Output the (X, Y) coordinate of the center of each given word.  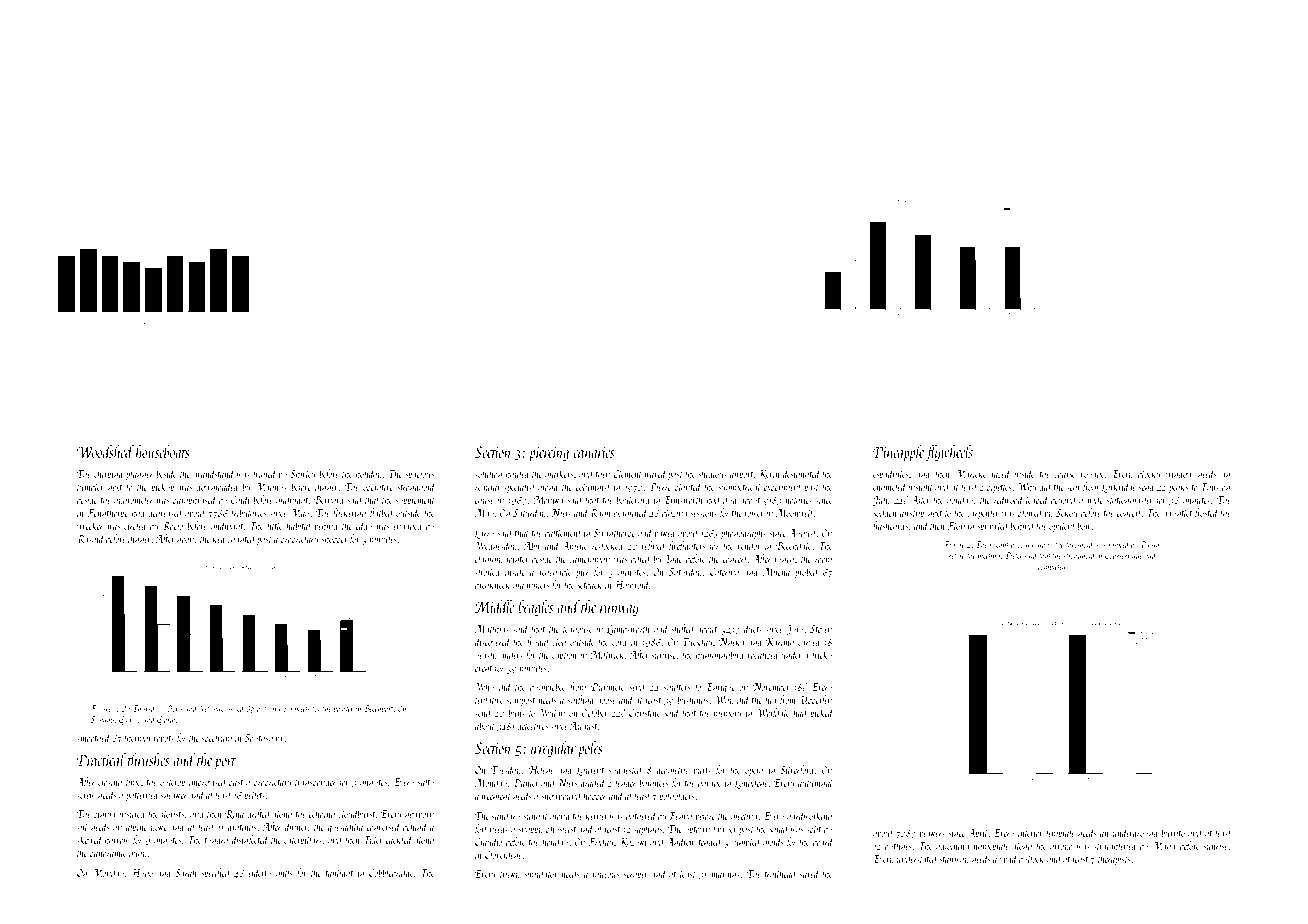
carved (810, 641)
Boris (174, 708)
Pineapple (898, 453)
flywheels (949, 453)
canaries (593, 452)
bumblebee (548, 686)
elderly (259, 873)
